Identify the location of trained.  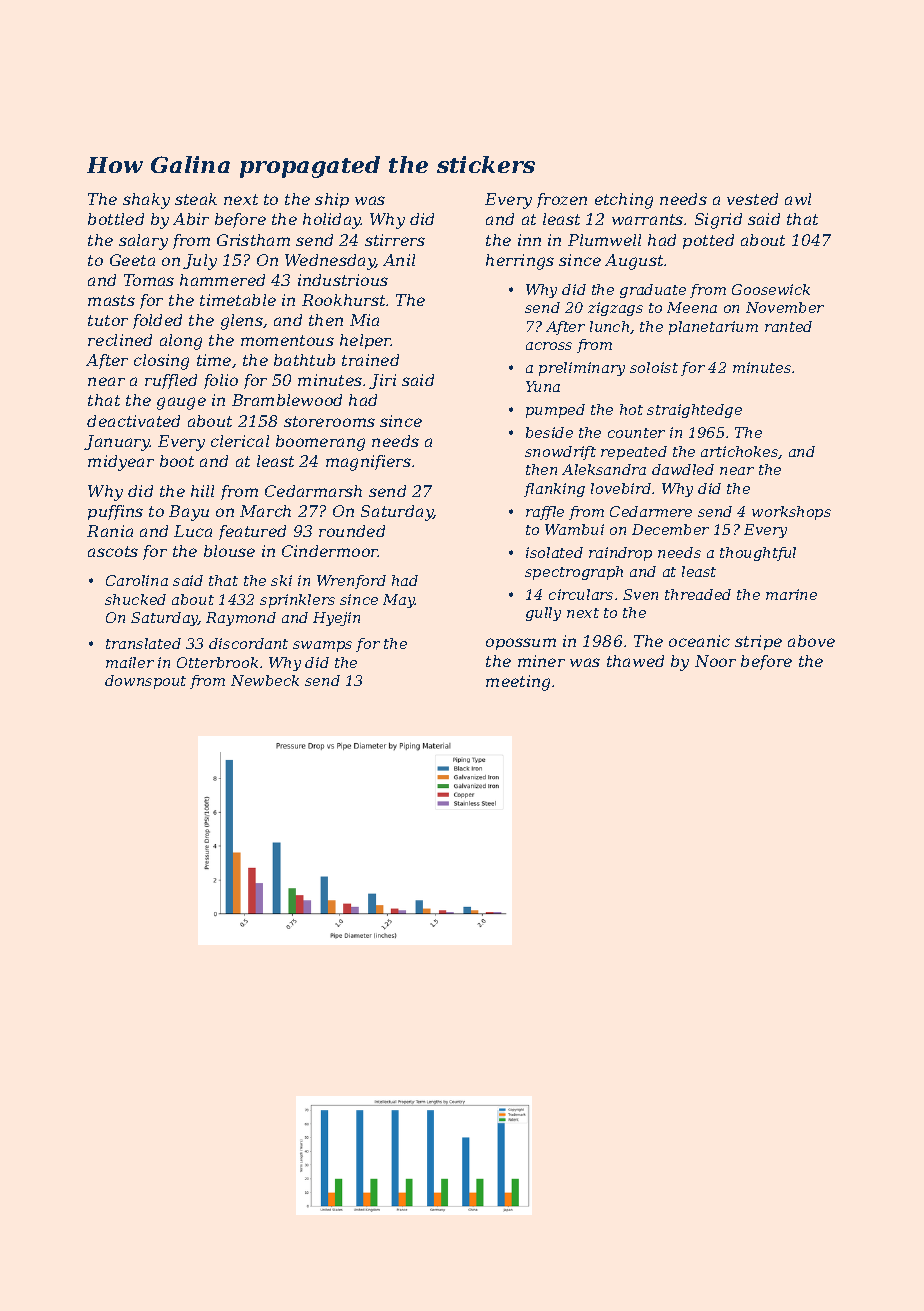
(370, 360).
